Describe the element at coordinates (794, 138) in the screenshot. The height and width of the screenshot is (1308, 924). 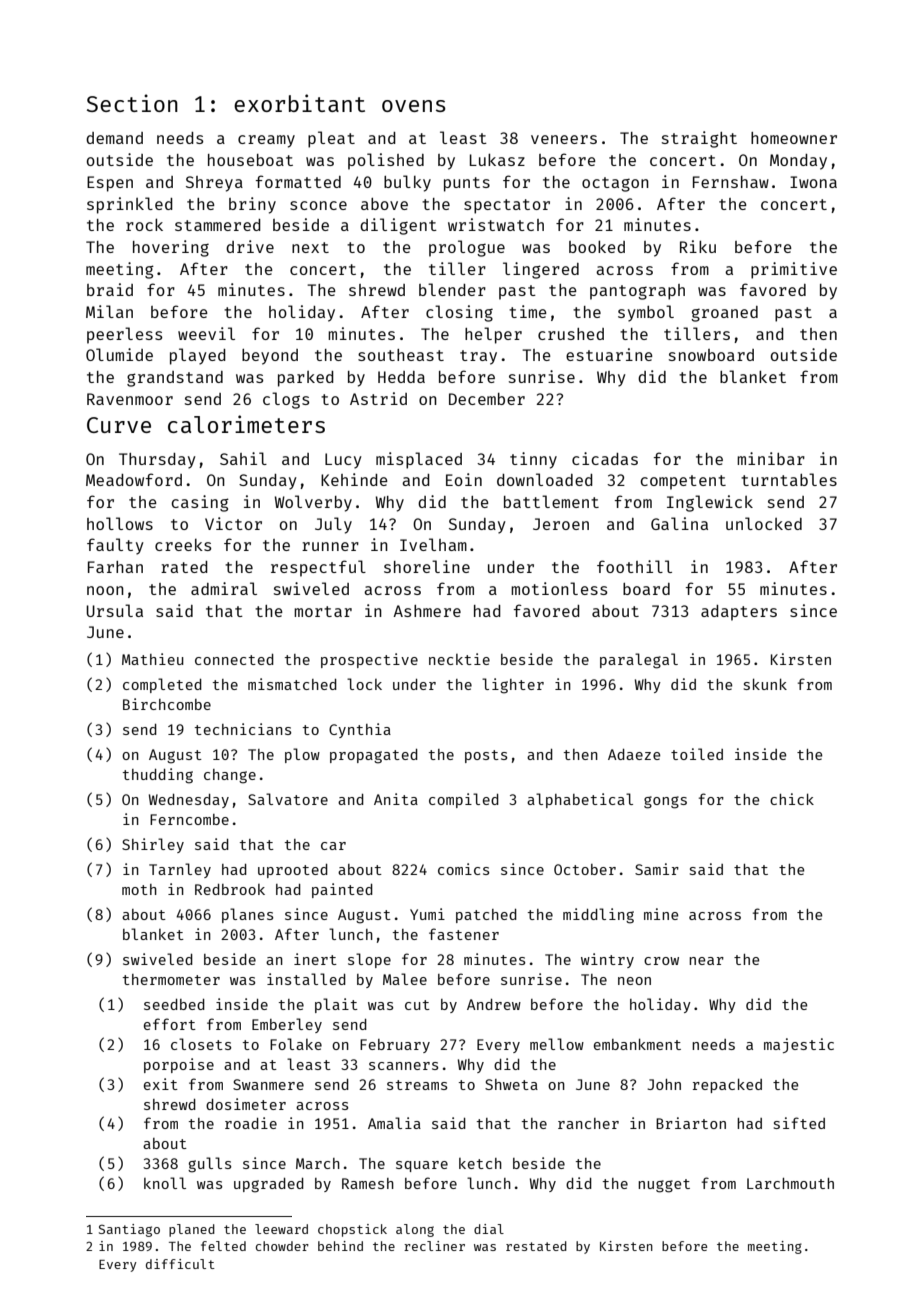
I see `homeowner` at that location.
